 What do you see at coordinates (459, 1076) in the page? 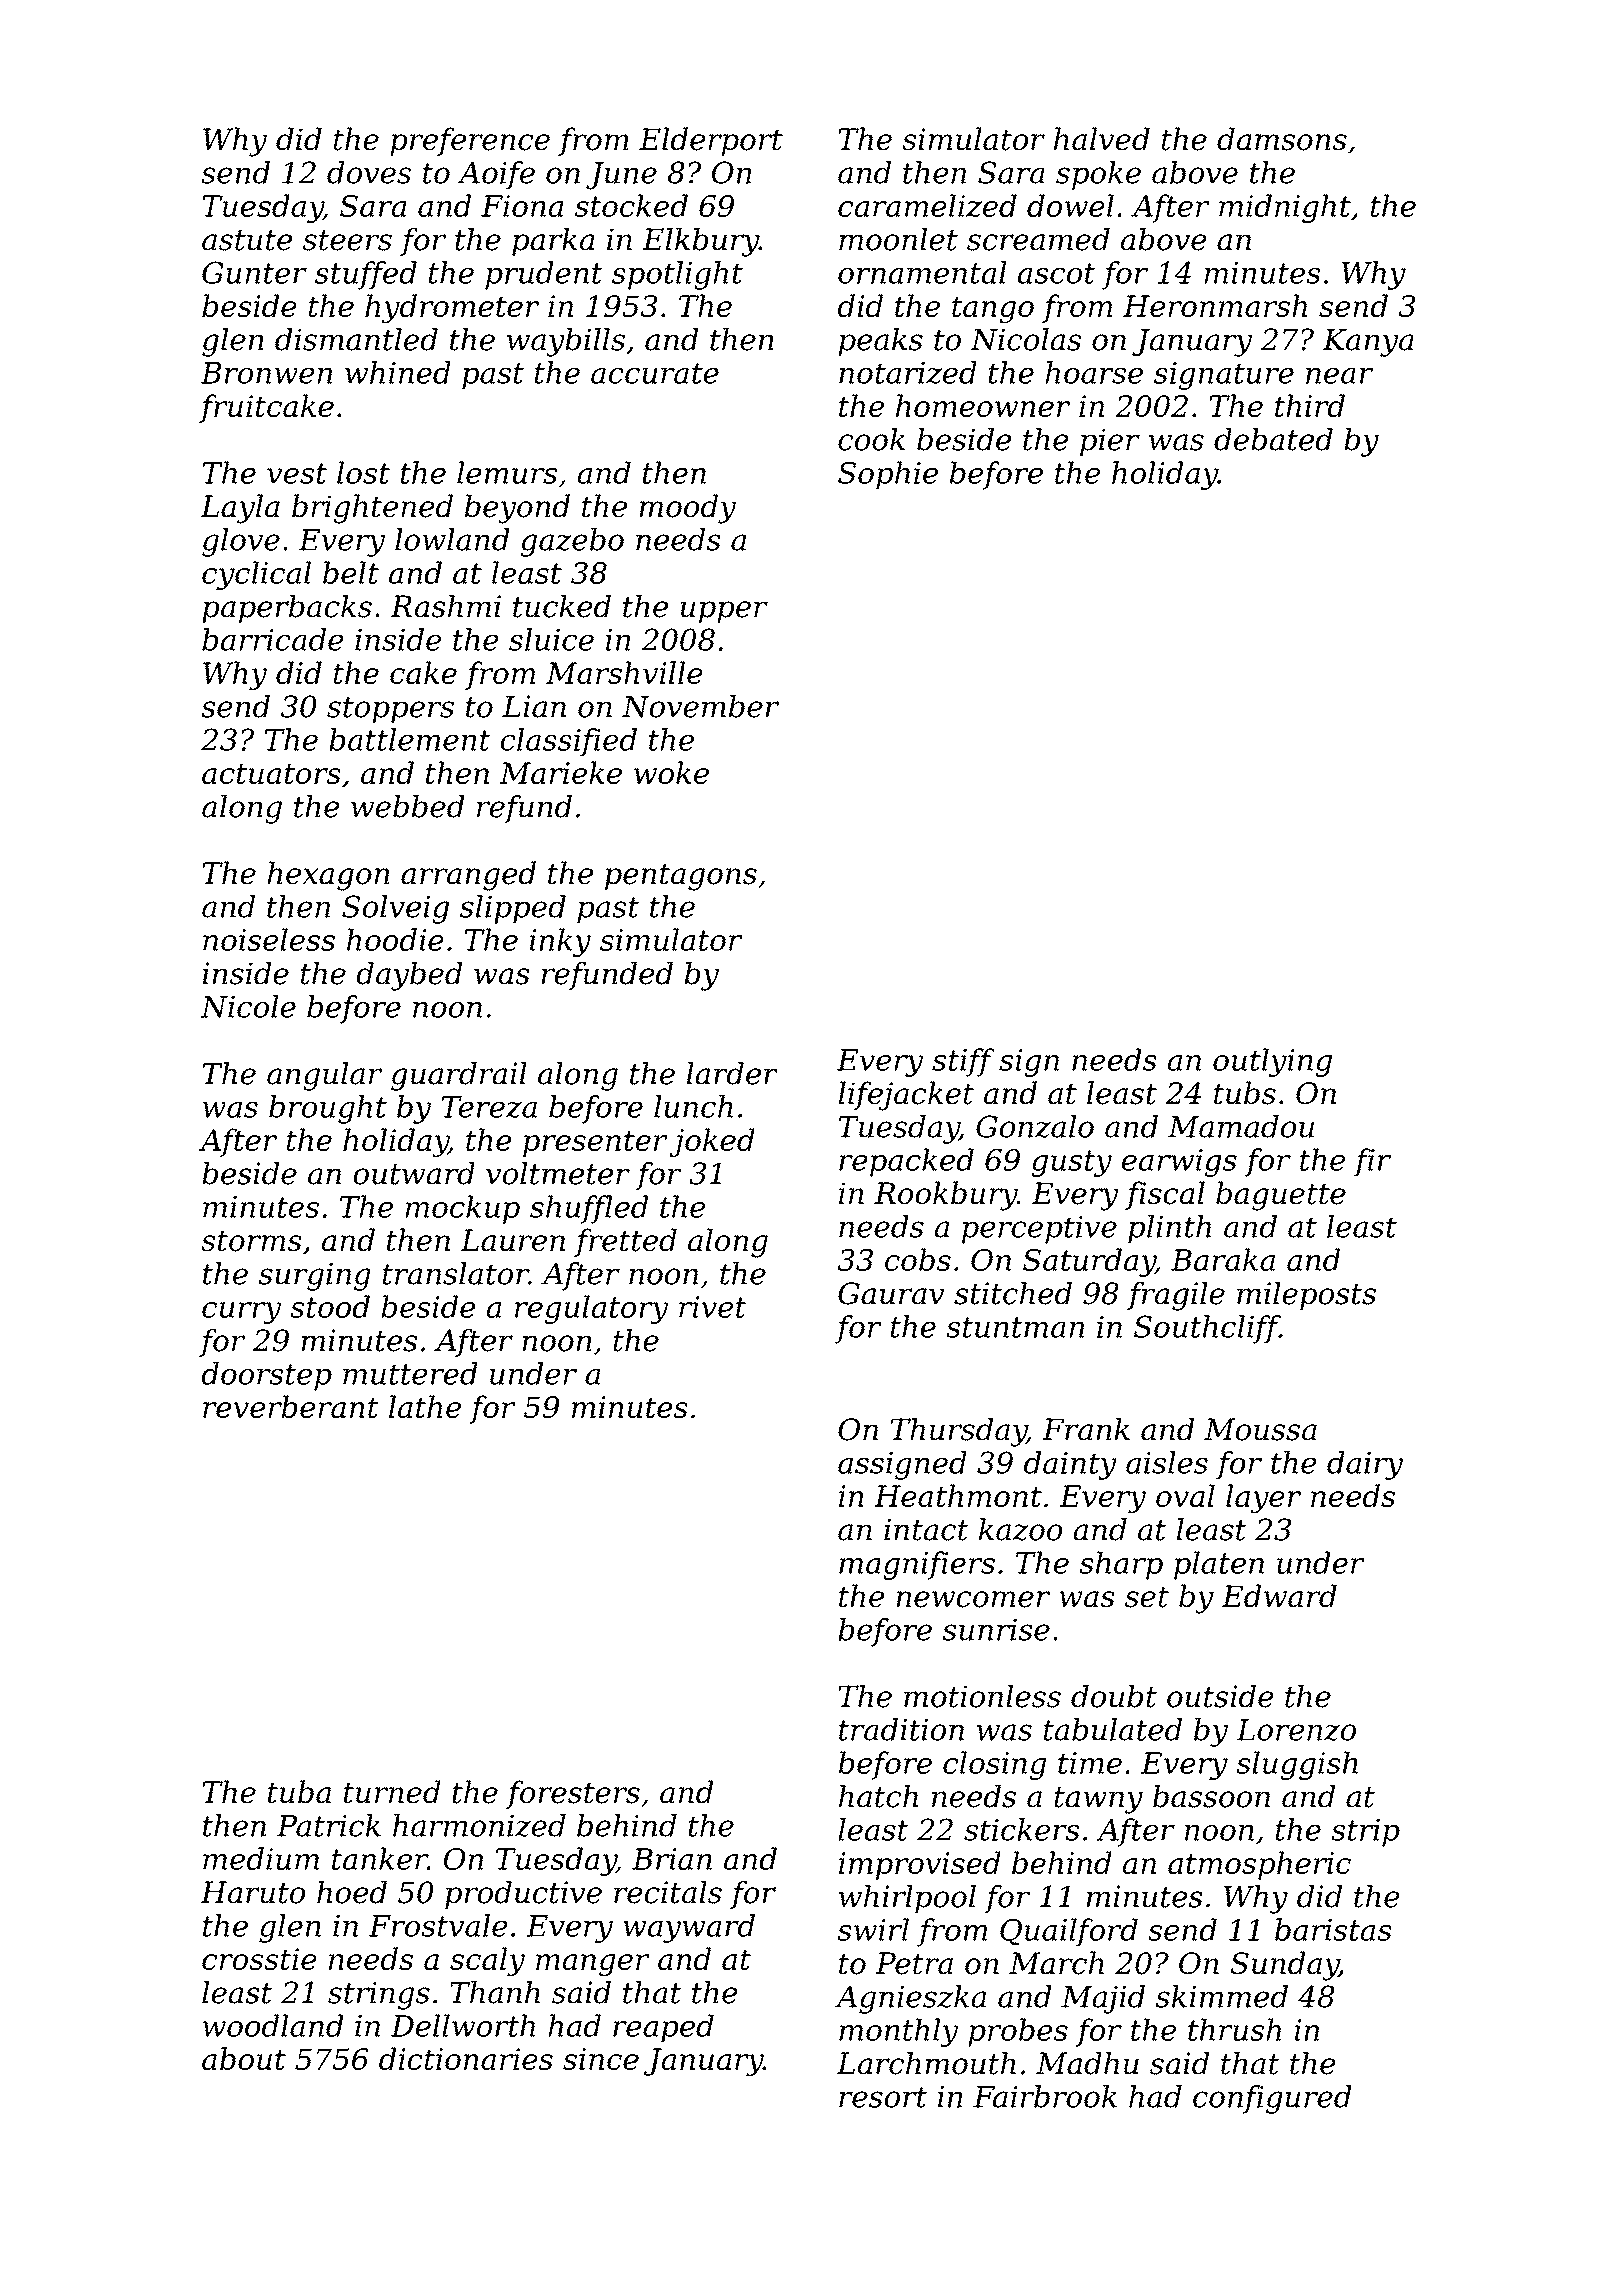
I see `guardrail` at bounding box center [459, 1076].
